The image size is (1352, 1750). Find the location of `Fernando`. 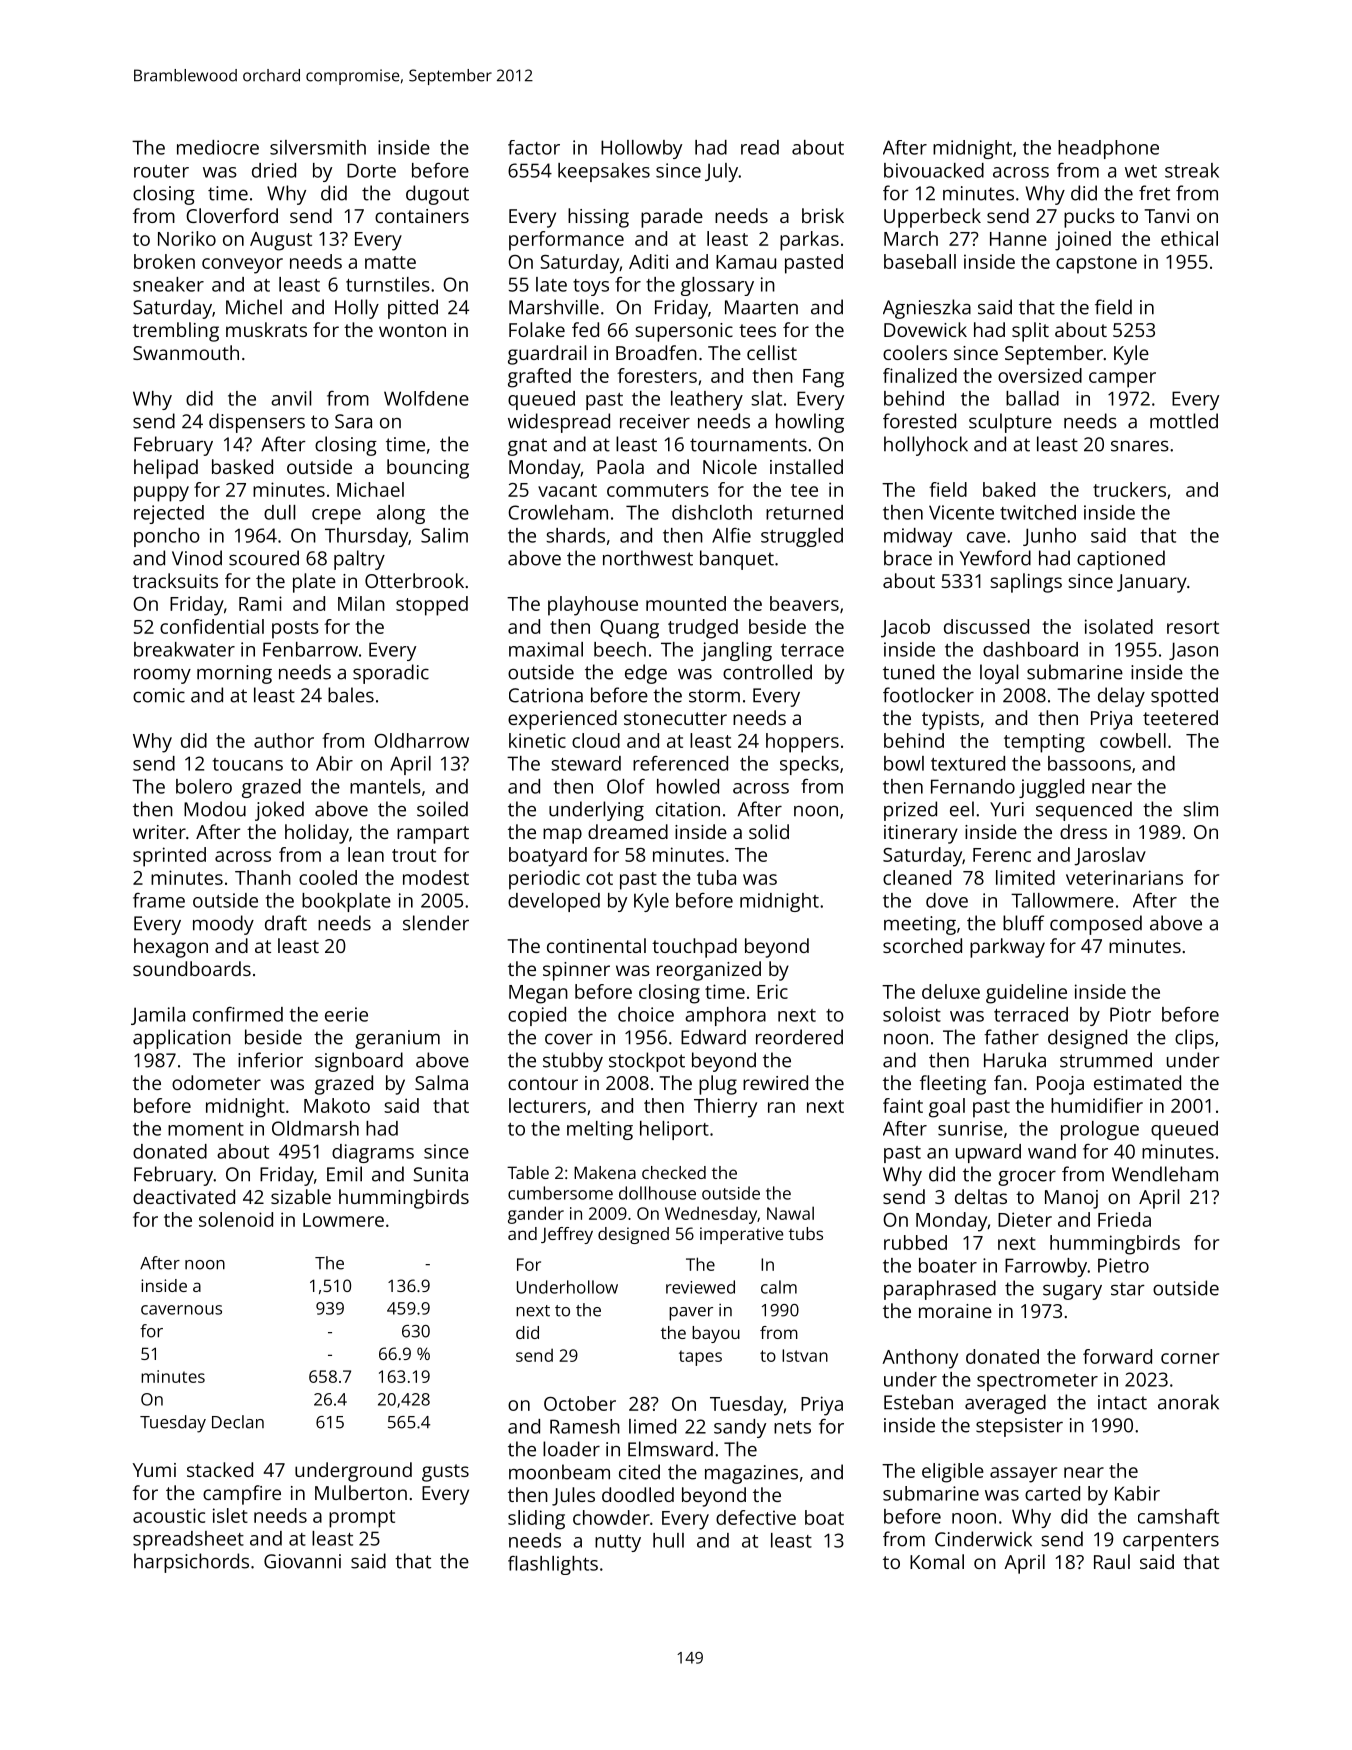

Fernando is located at coordinates (973, 786).
